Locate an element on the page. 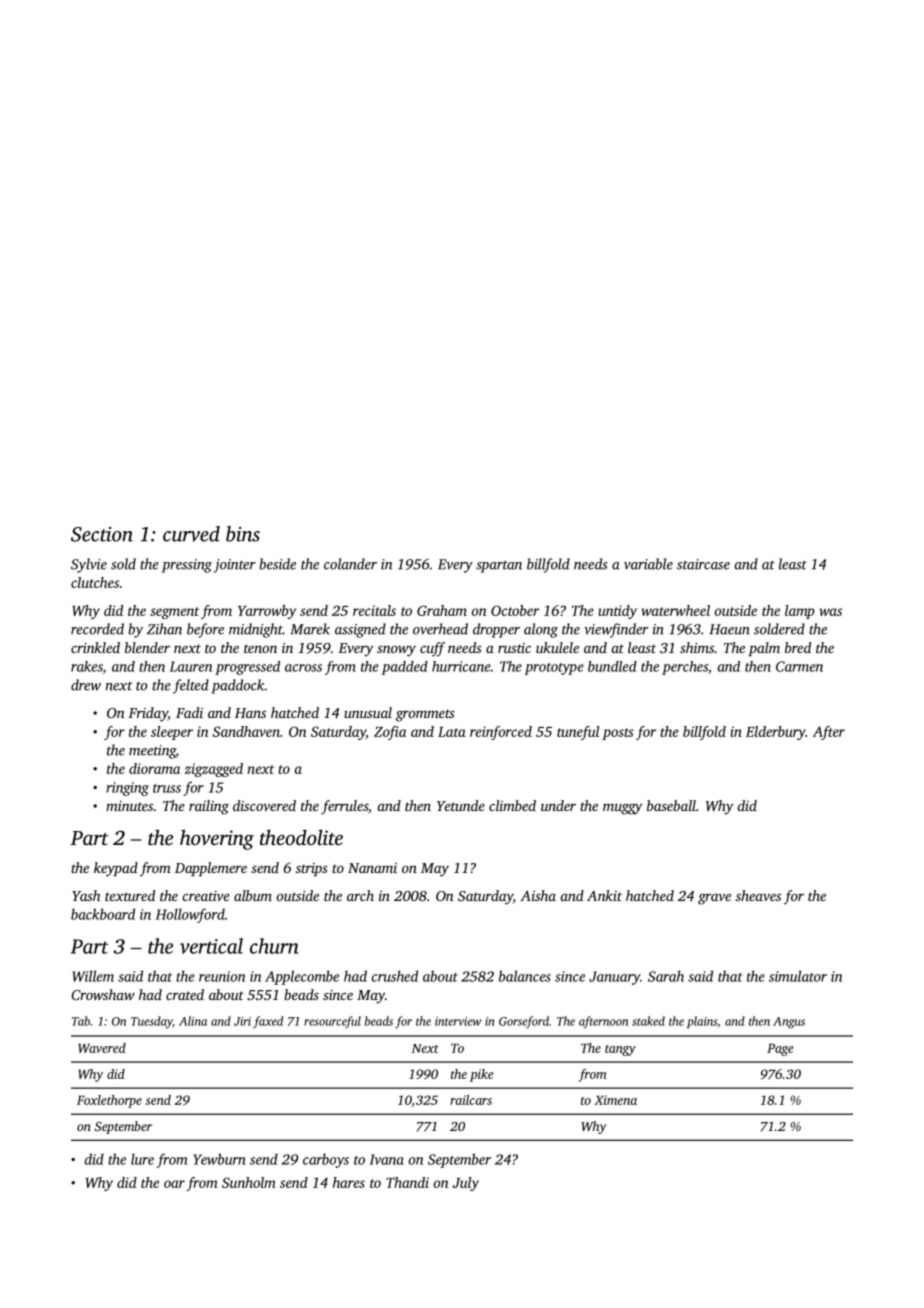  Sunholm is located at coordinates (249, 1182).
